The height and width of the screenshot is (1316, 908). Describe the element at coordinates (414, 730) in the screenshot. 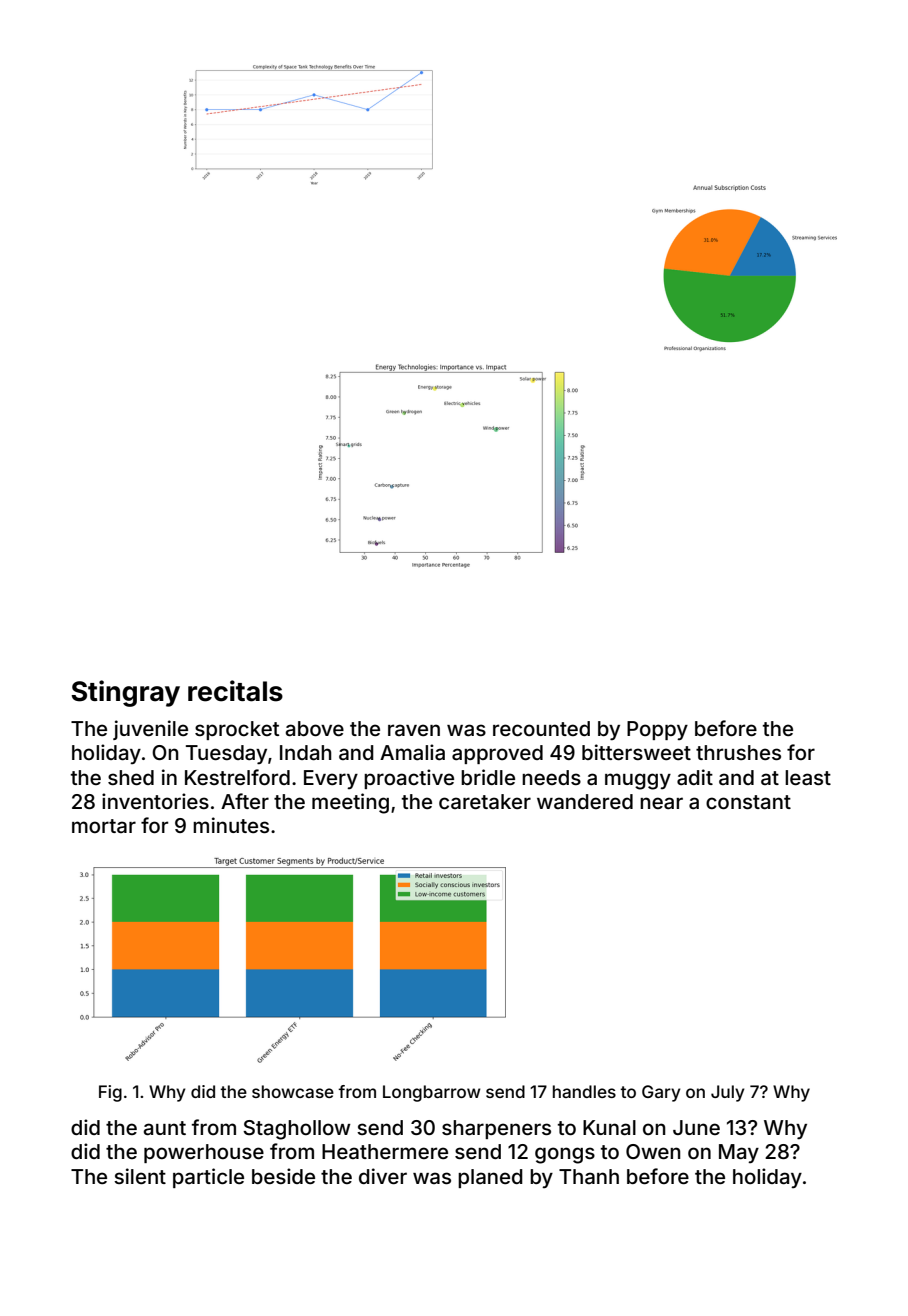

I see `raven` at that location.
